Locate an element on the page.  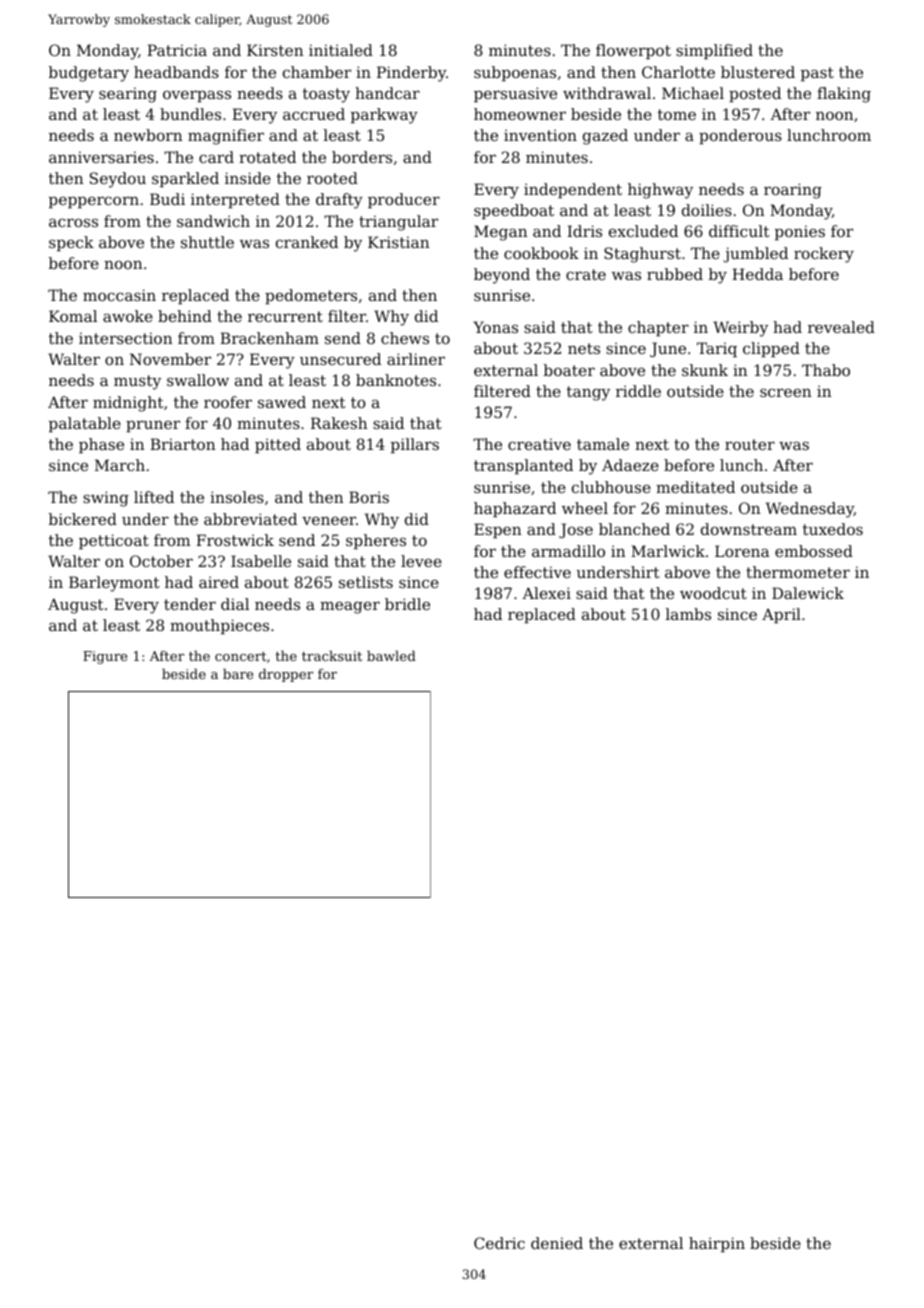
bare is located at coordinates (238, 673).
